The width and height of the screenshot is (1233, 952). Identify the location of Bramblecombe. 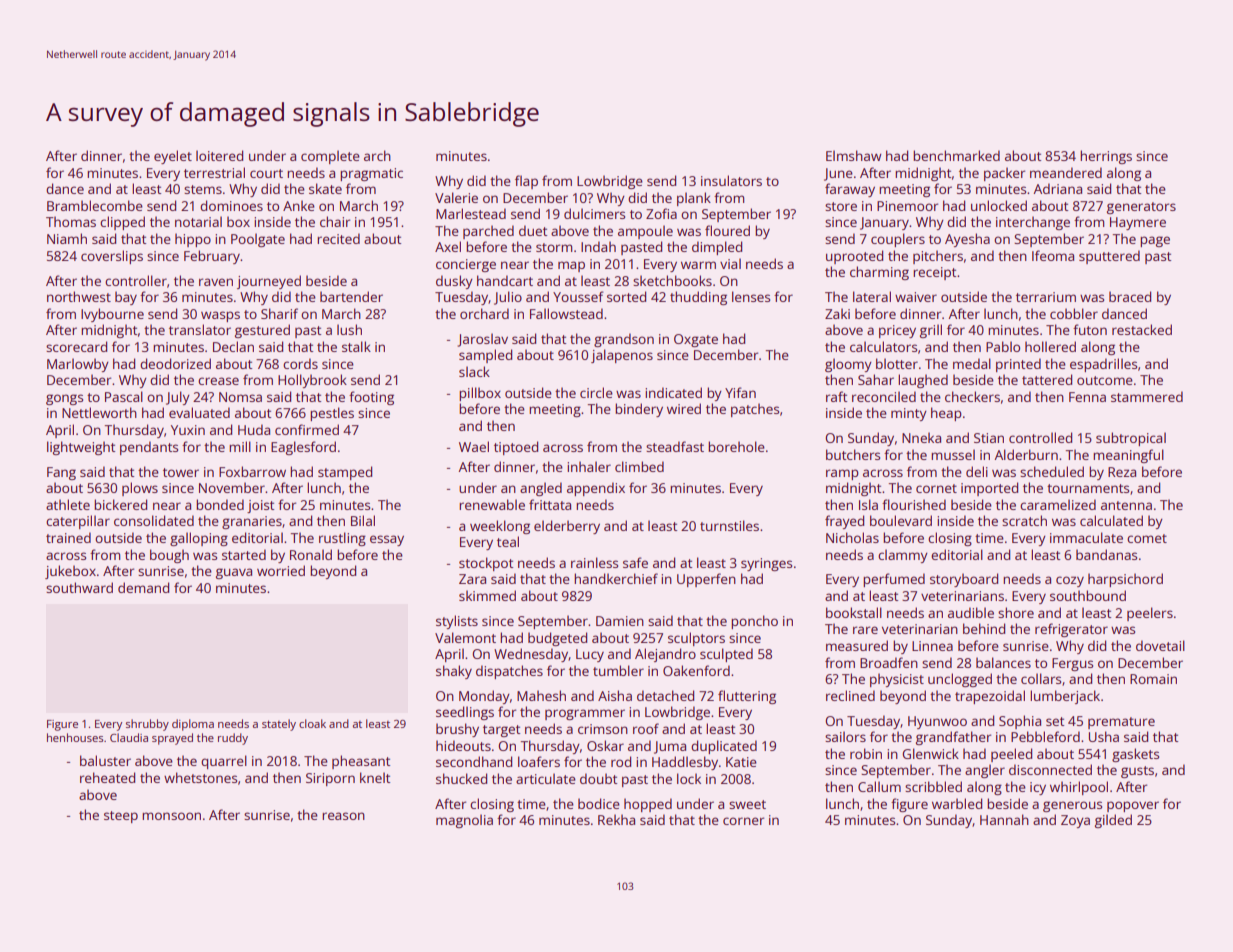
(95, 205).
